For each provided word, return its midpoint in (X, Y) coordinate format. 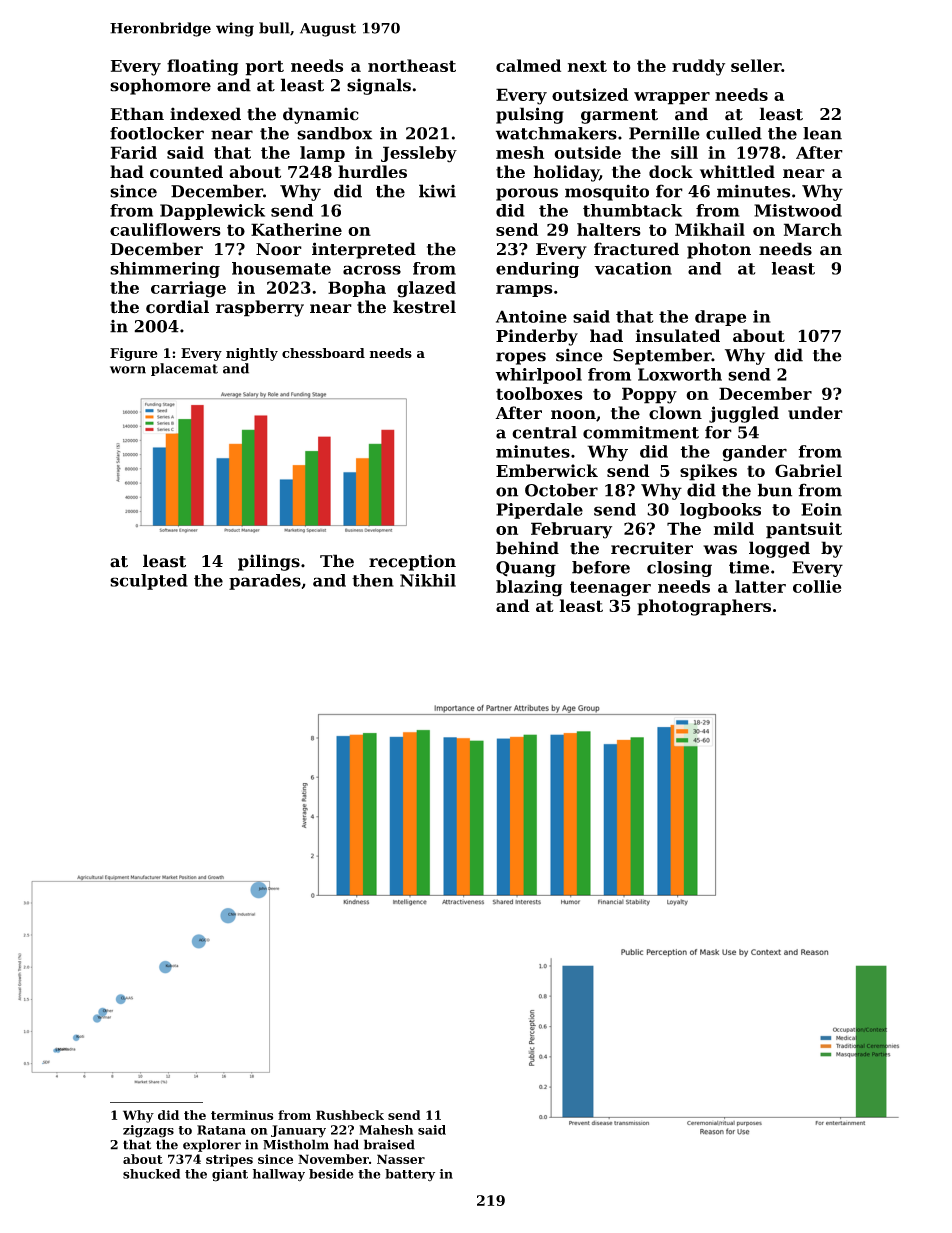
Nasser (401, 1159)
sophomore (160, 86)
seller (756, 65)
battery (410, 1175)
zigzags (148, 1131)
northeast (412, 65)
